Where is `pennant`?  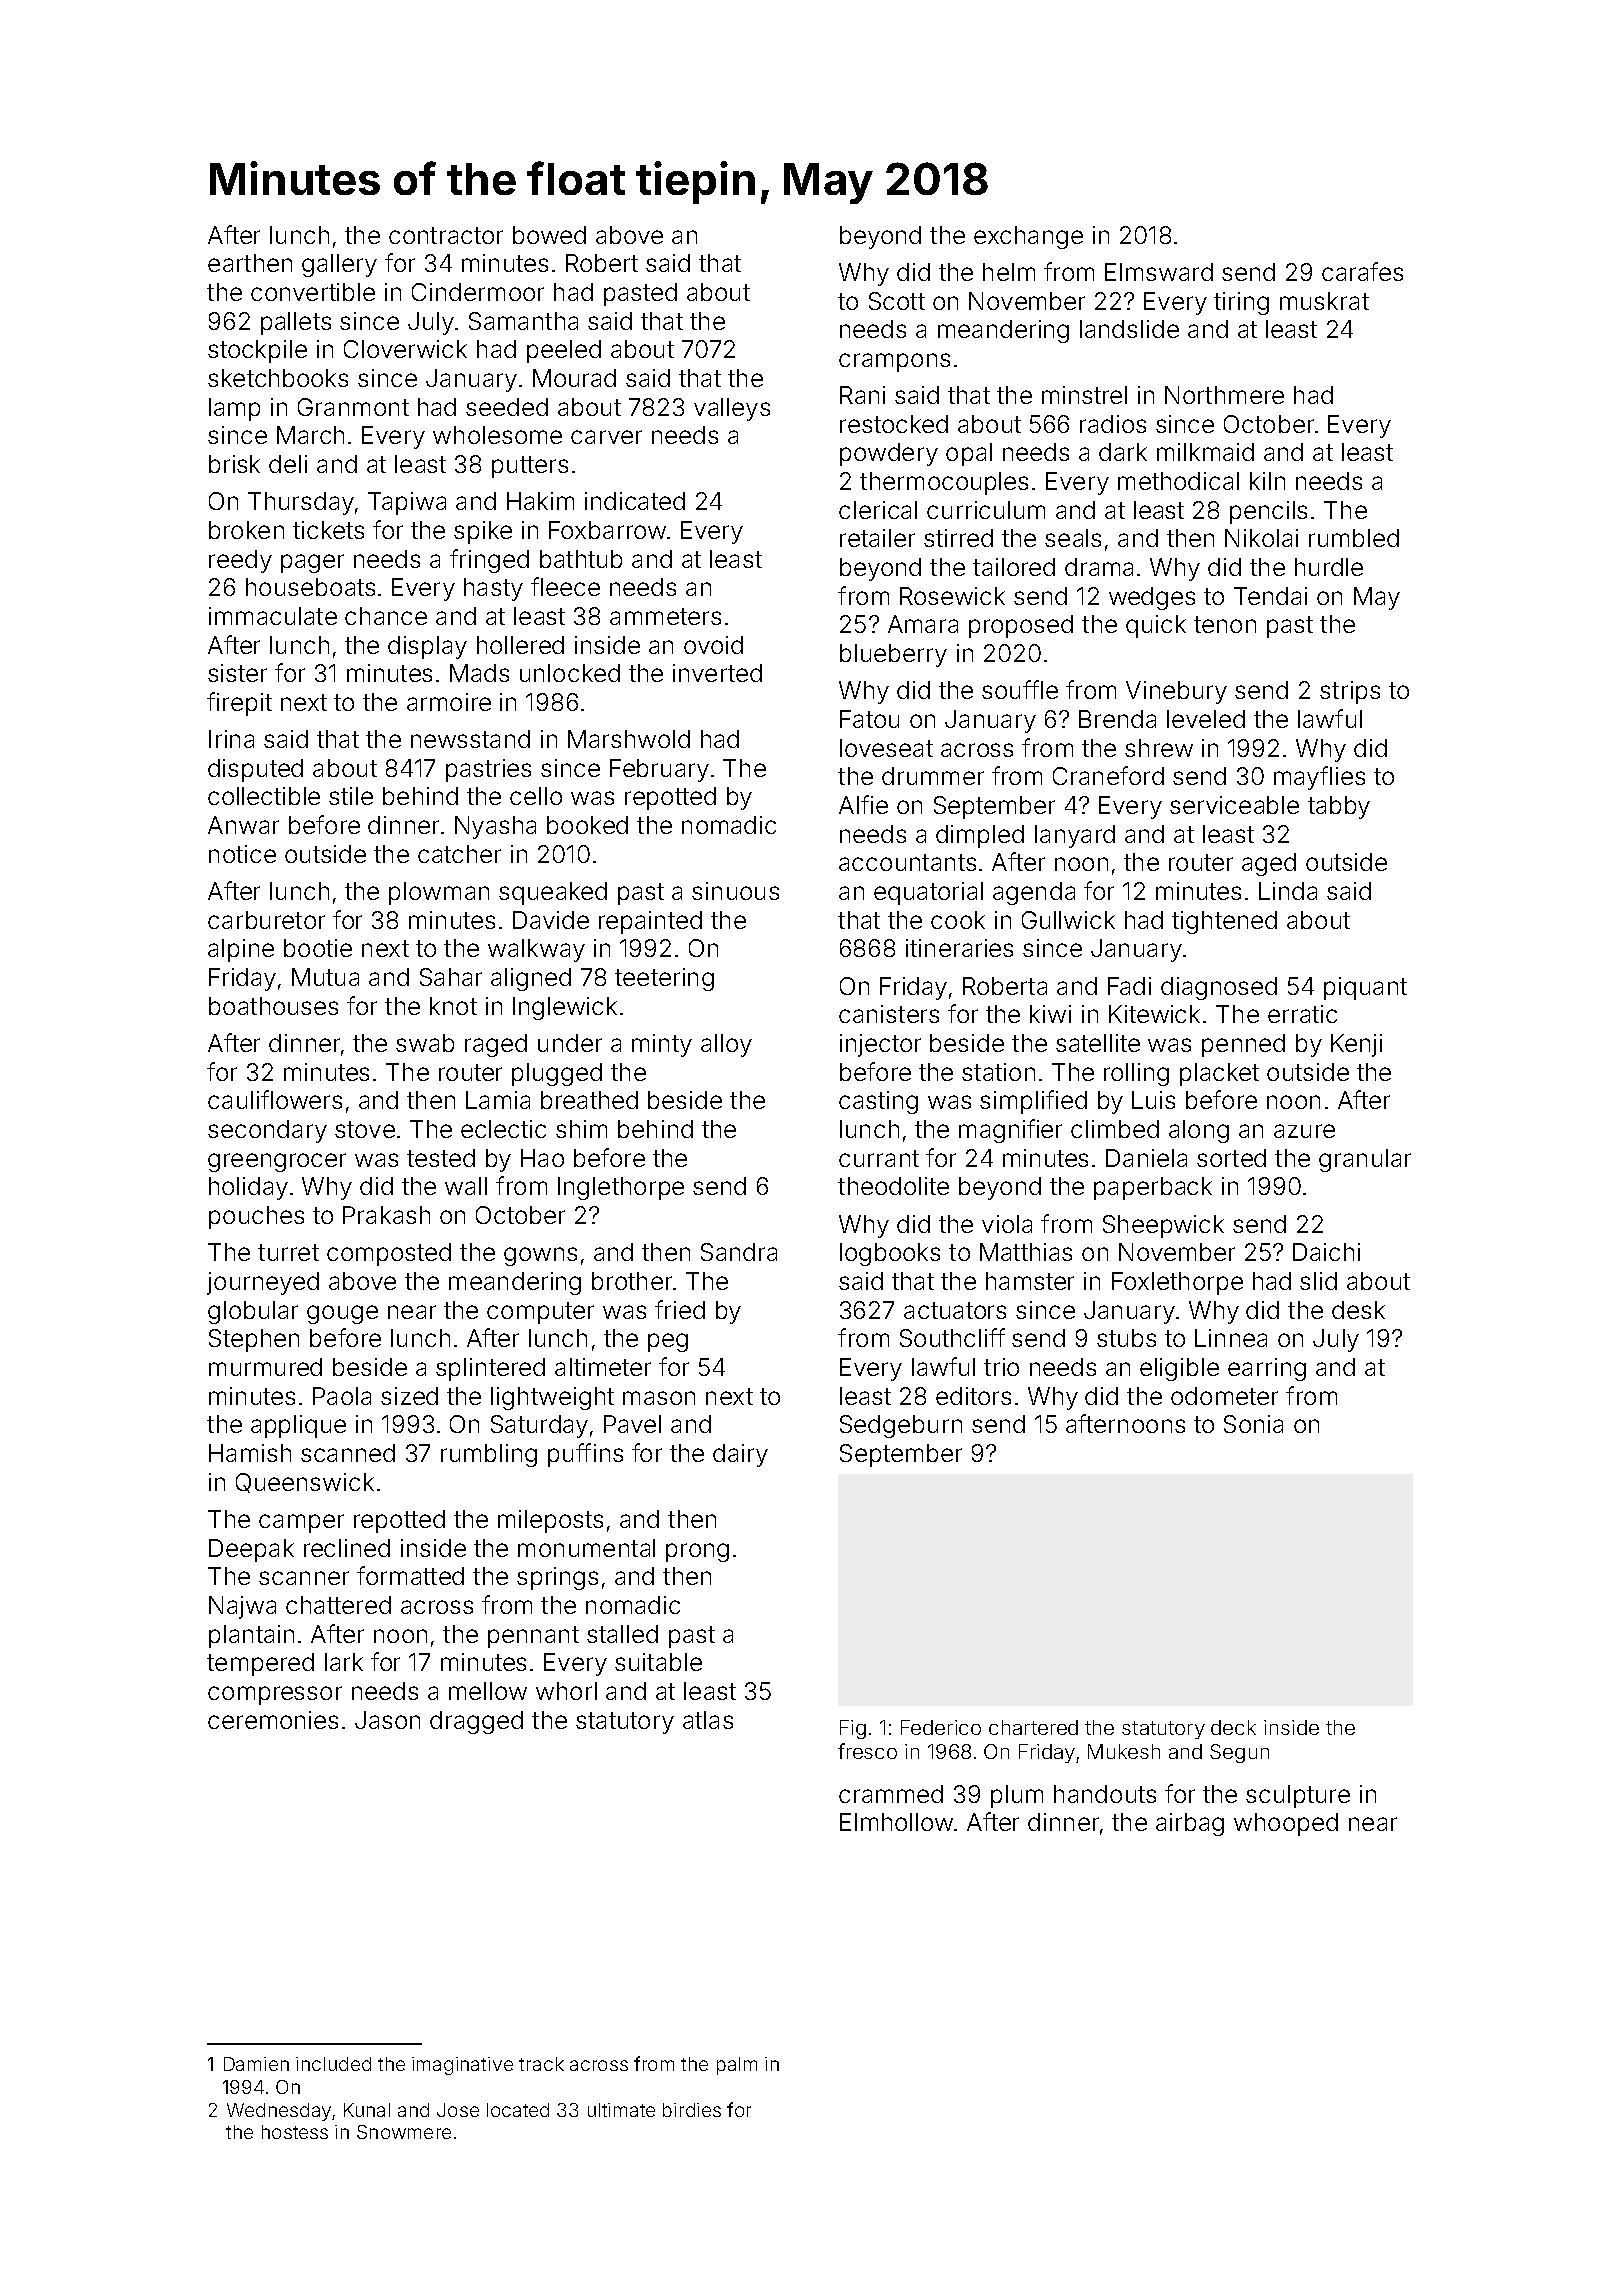
pennant is located at coordinates (533, 1637).
